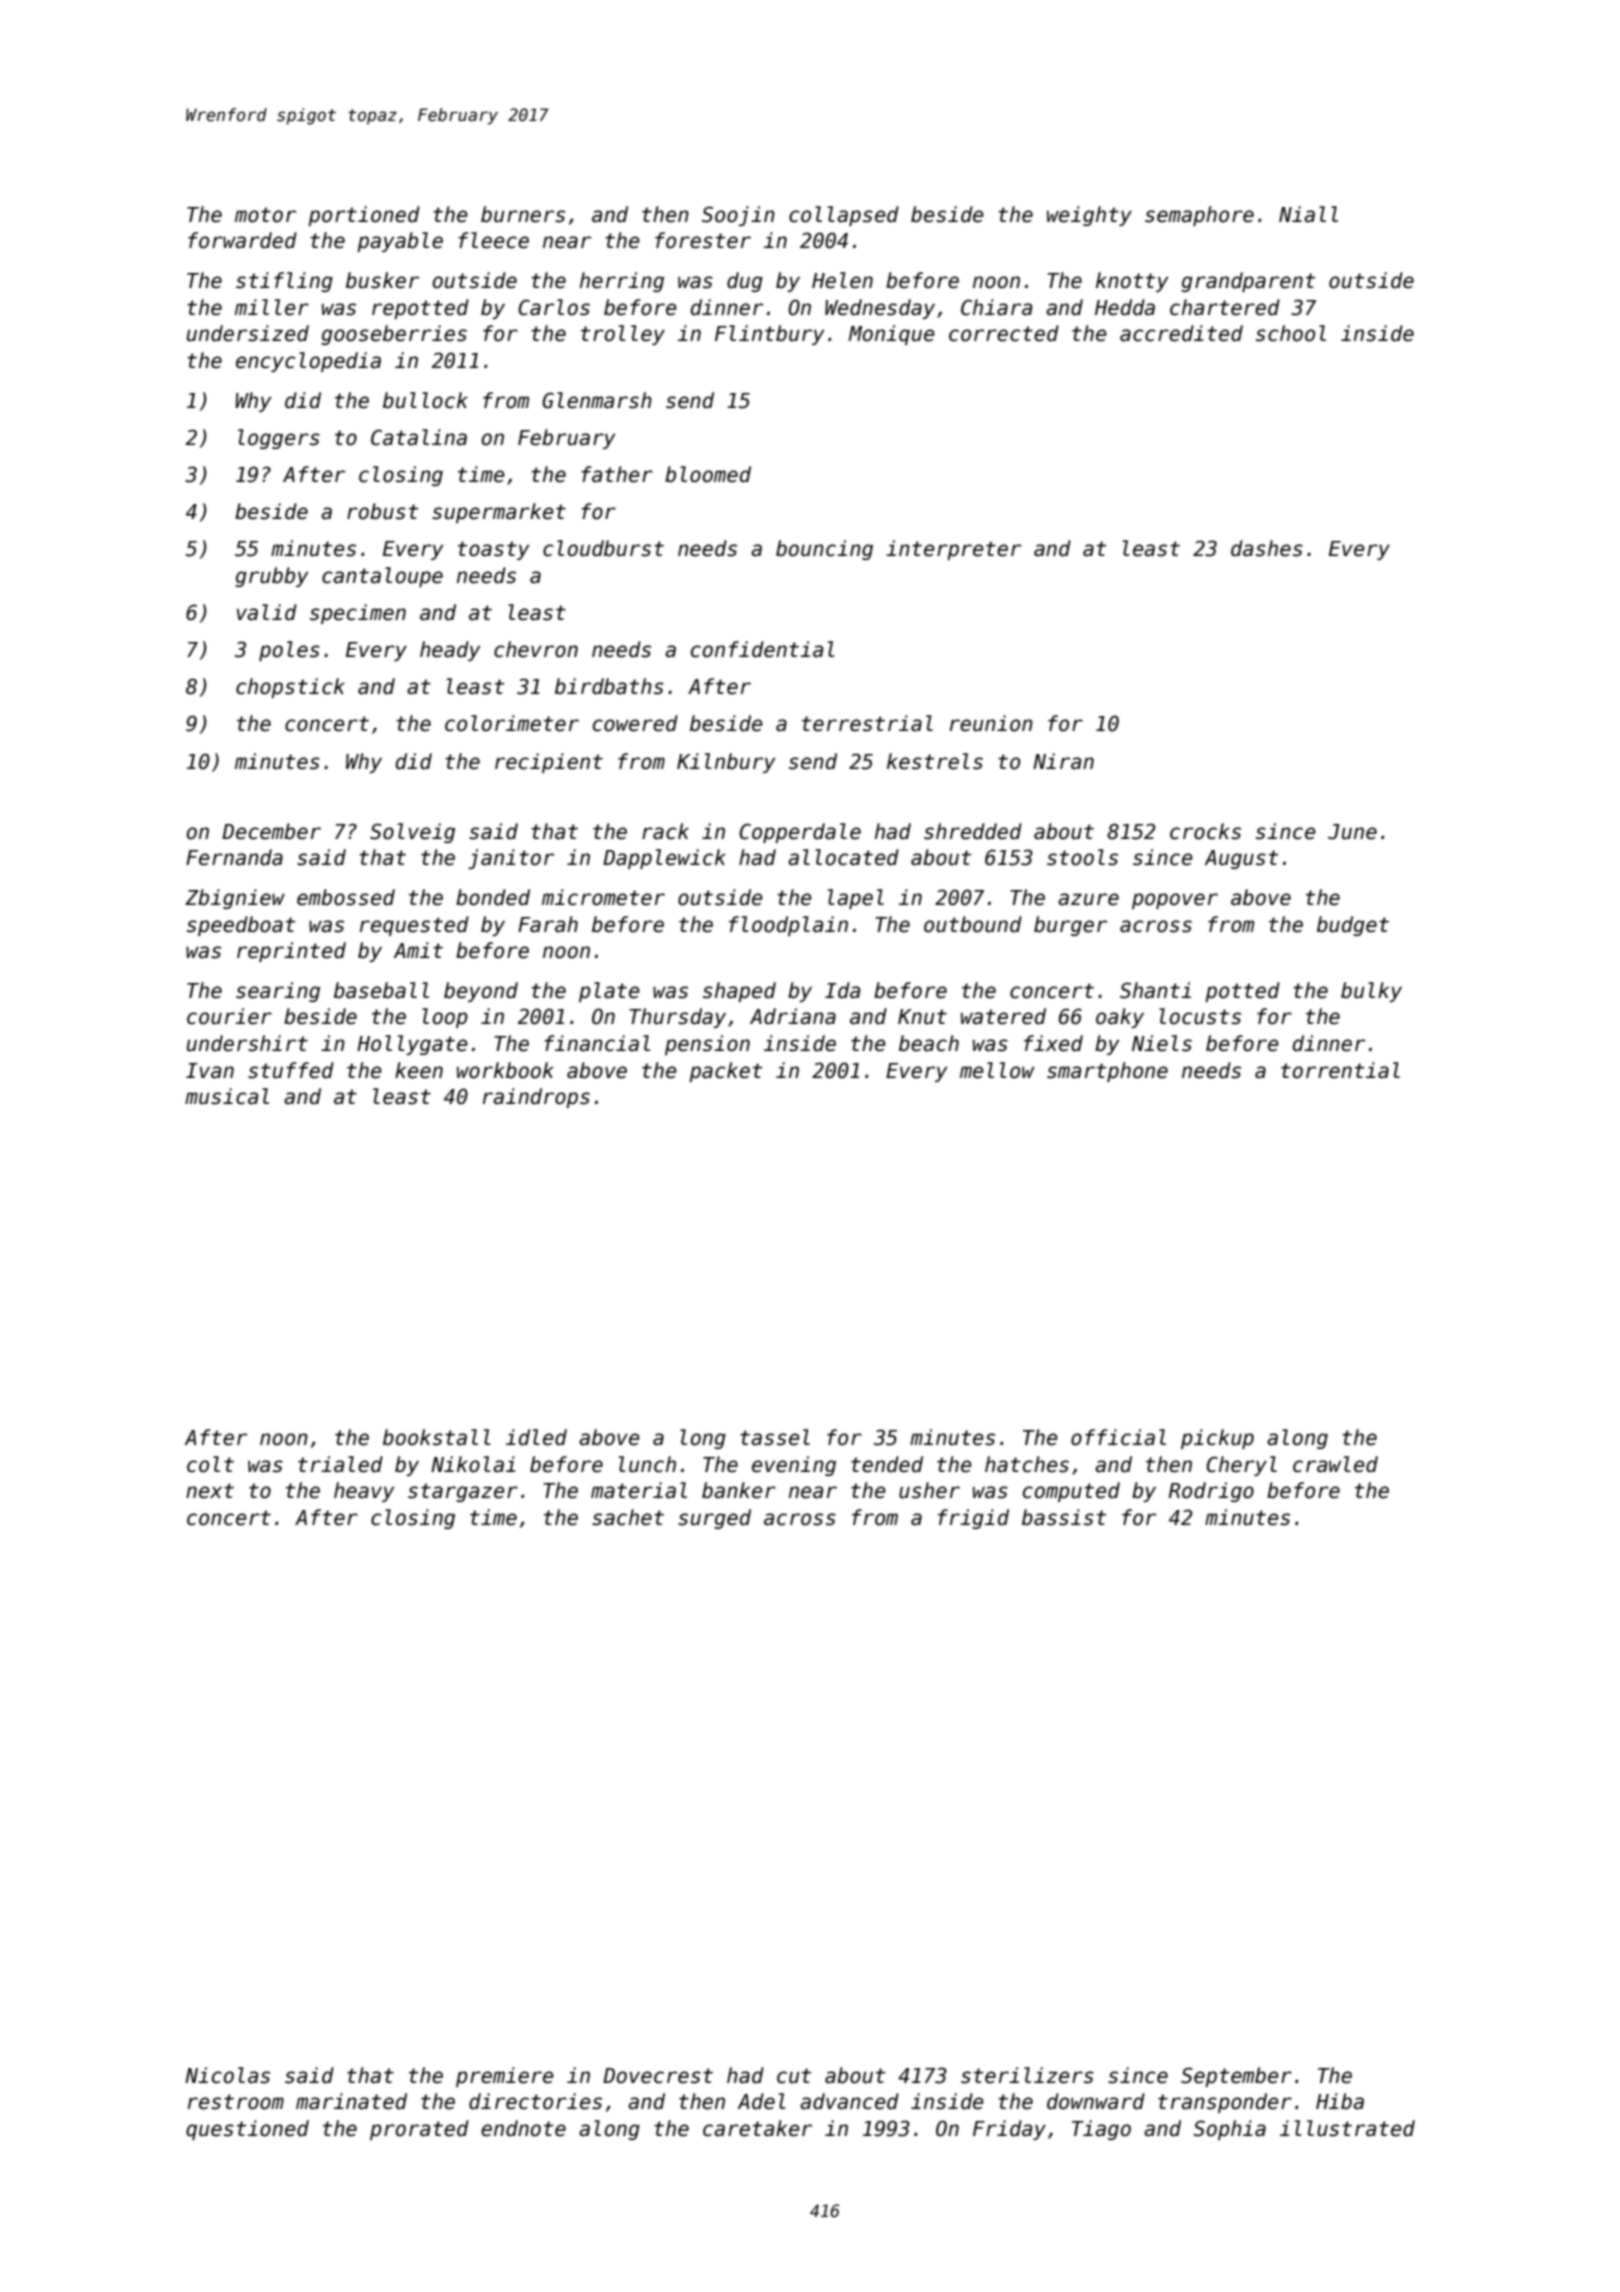 The image size is (1620, 2292). I want to click on motor, so click(265, 215).
